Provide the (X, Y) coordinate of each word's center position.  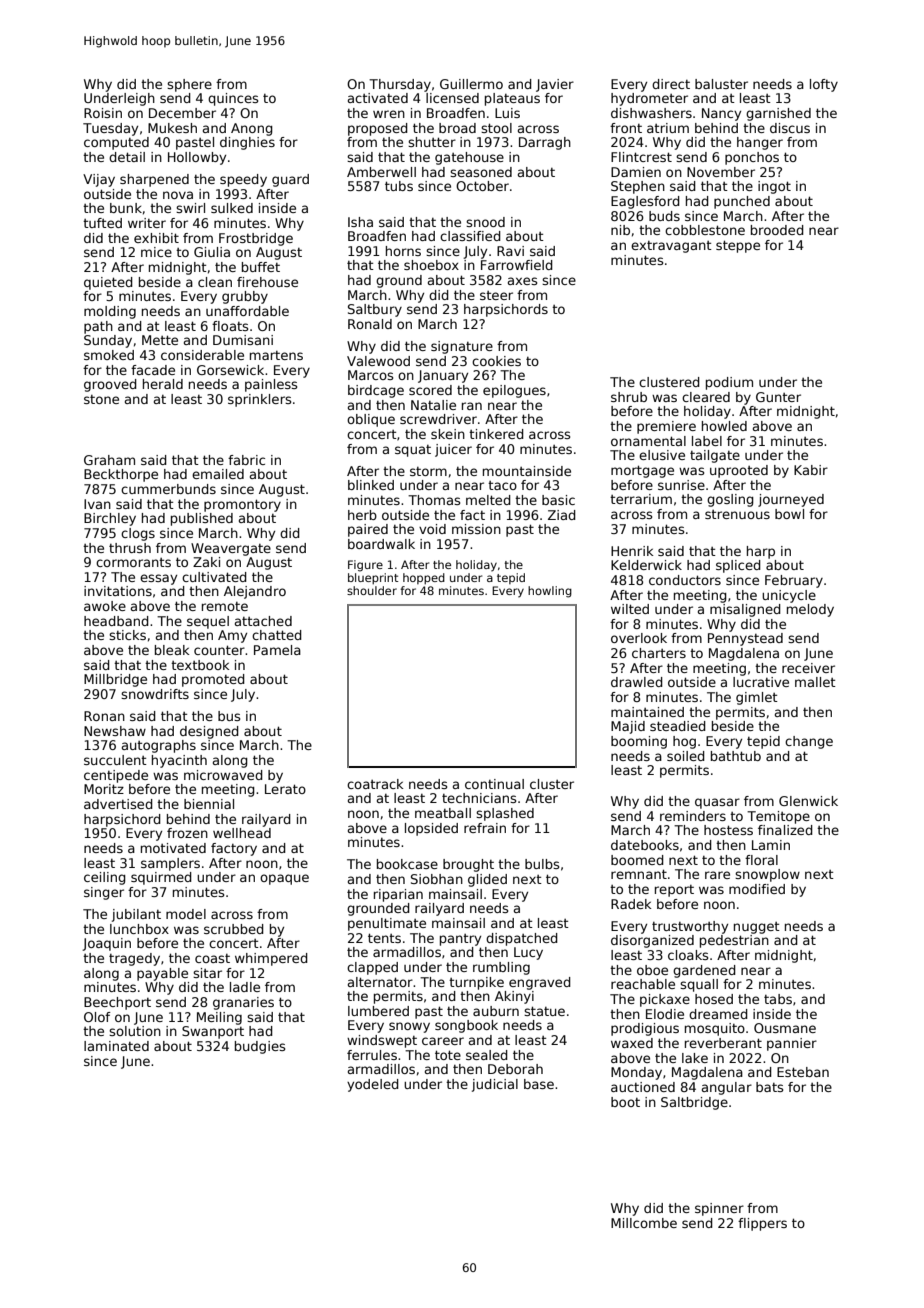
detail (127, 157)
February (794, 581)
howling (550, 592)
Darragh (545, 143)
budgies (260, 1047)
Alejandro (255, 592)
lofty (824, 85)
